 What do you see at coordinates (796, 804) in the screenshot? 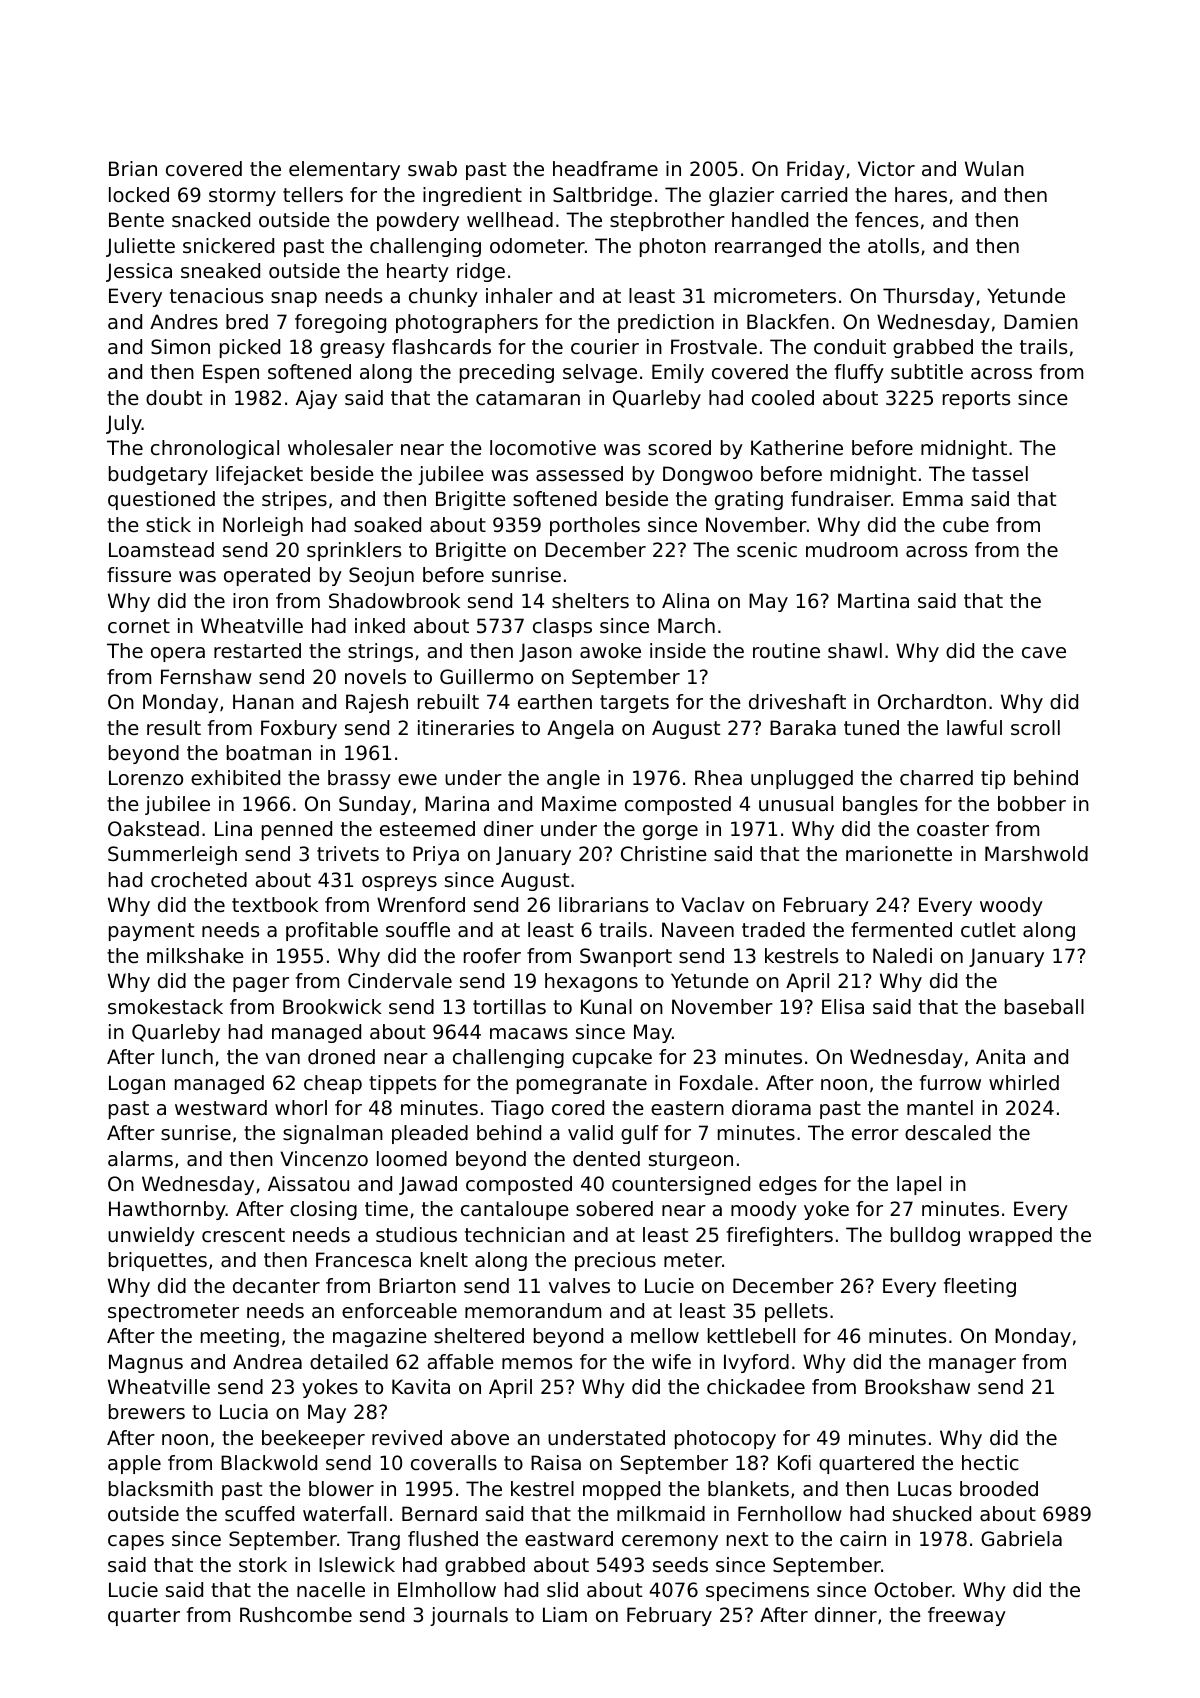
I see `unusual` at bounding box center [796, 804].
